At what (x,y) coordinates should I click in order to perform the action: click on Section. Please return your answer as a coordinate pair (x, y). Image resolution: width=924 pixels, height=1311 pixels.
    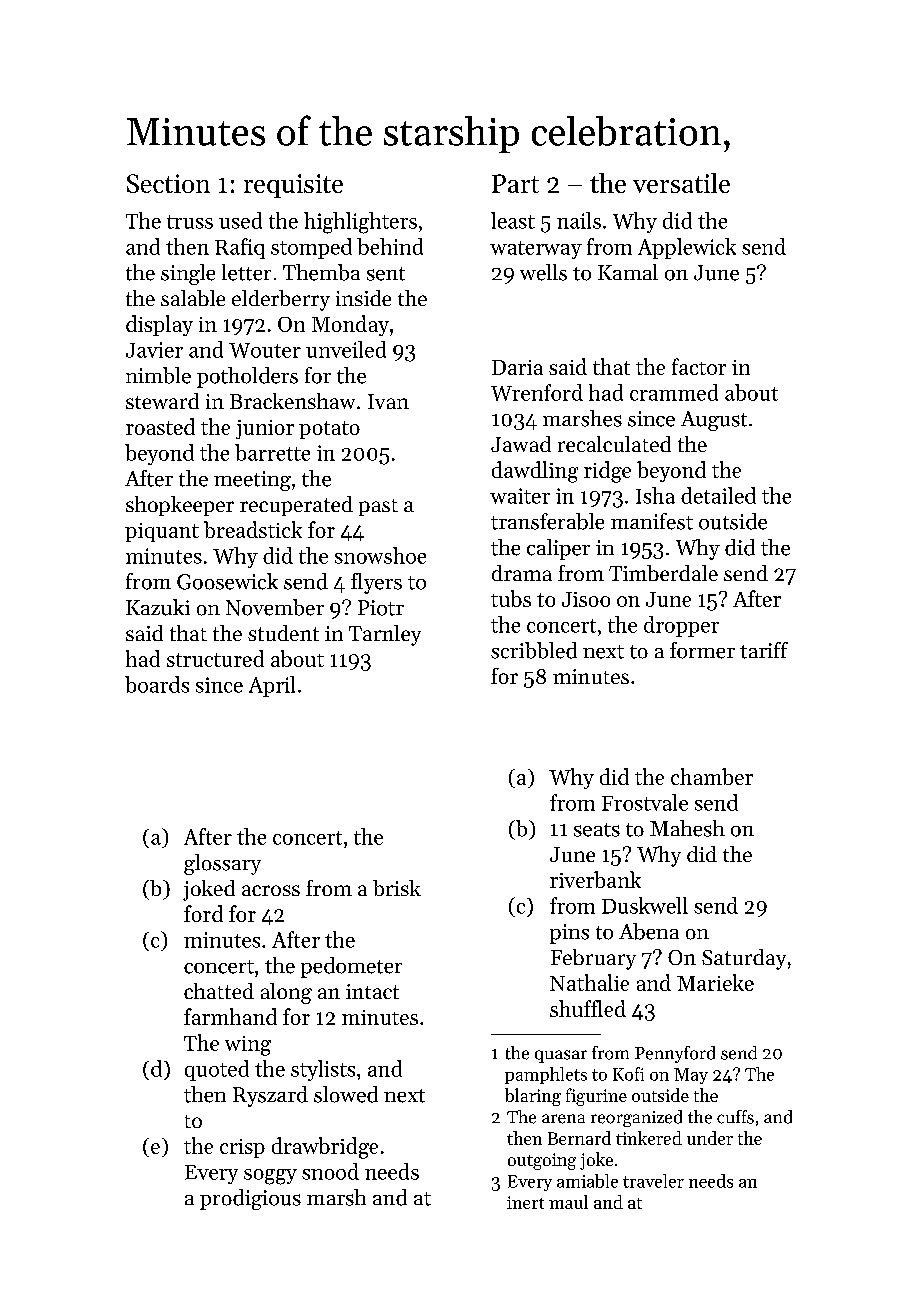
    Looking at the image, I should click on (168, 183).
